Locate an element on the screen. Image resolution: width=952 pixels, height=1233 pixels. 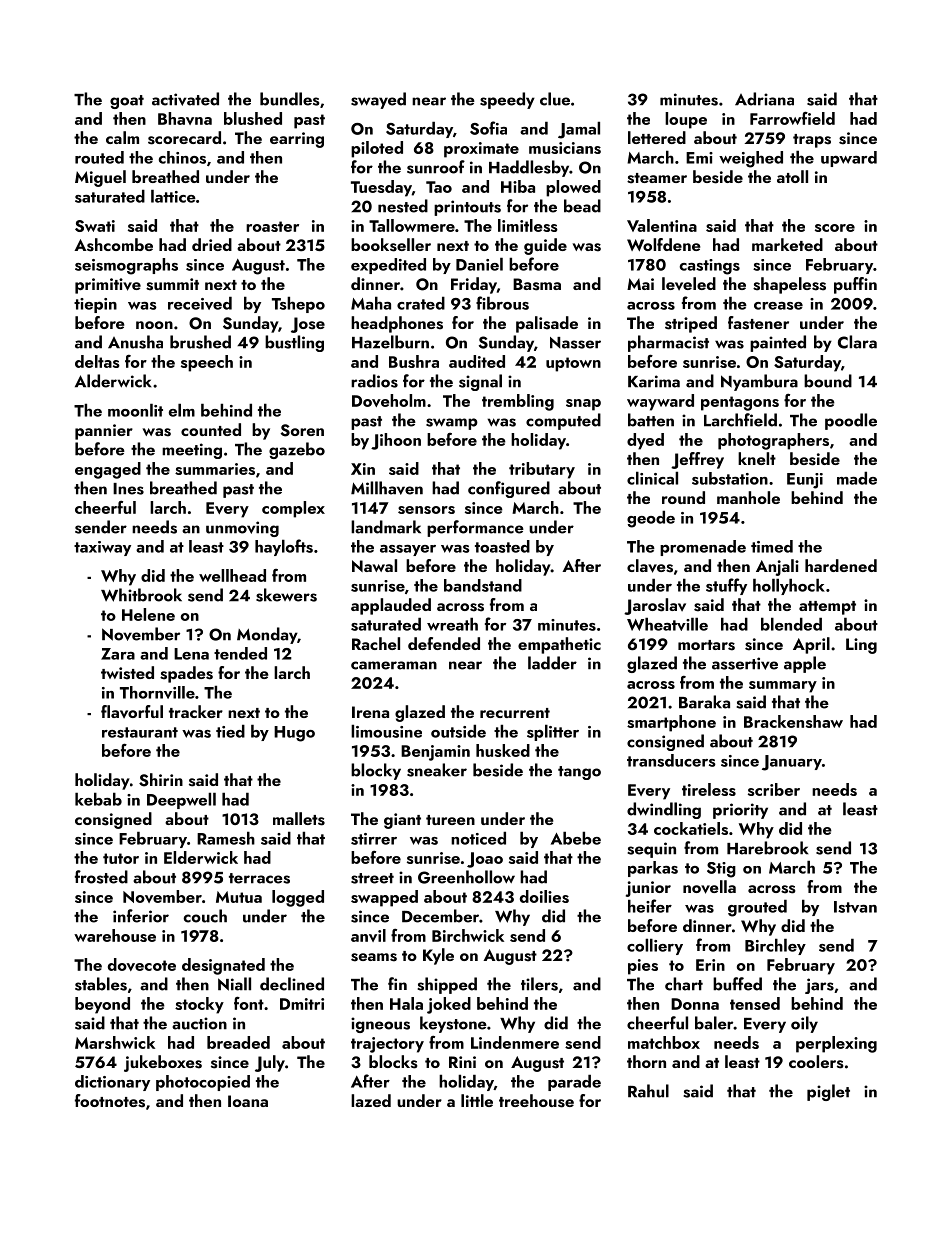
Adriana is located at coordinates (764, 99).
